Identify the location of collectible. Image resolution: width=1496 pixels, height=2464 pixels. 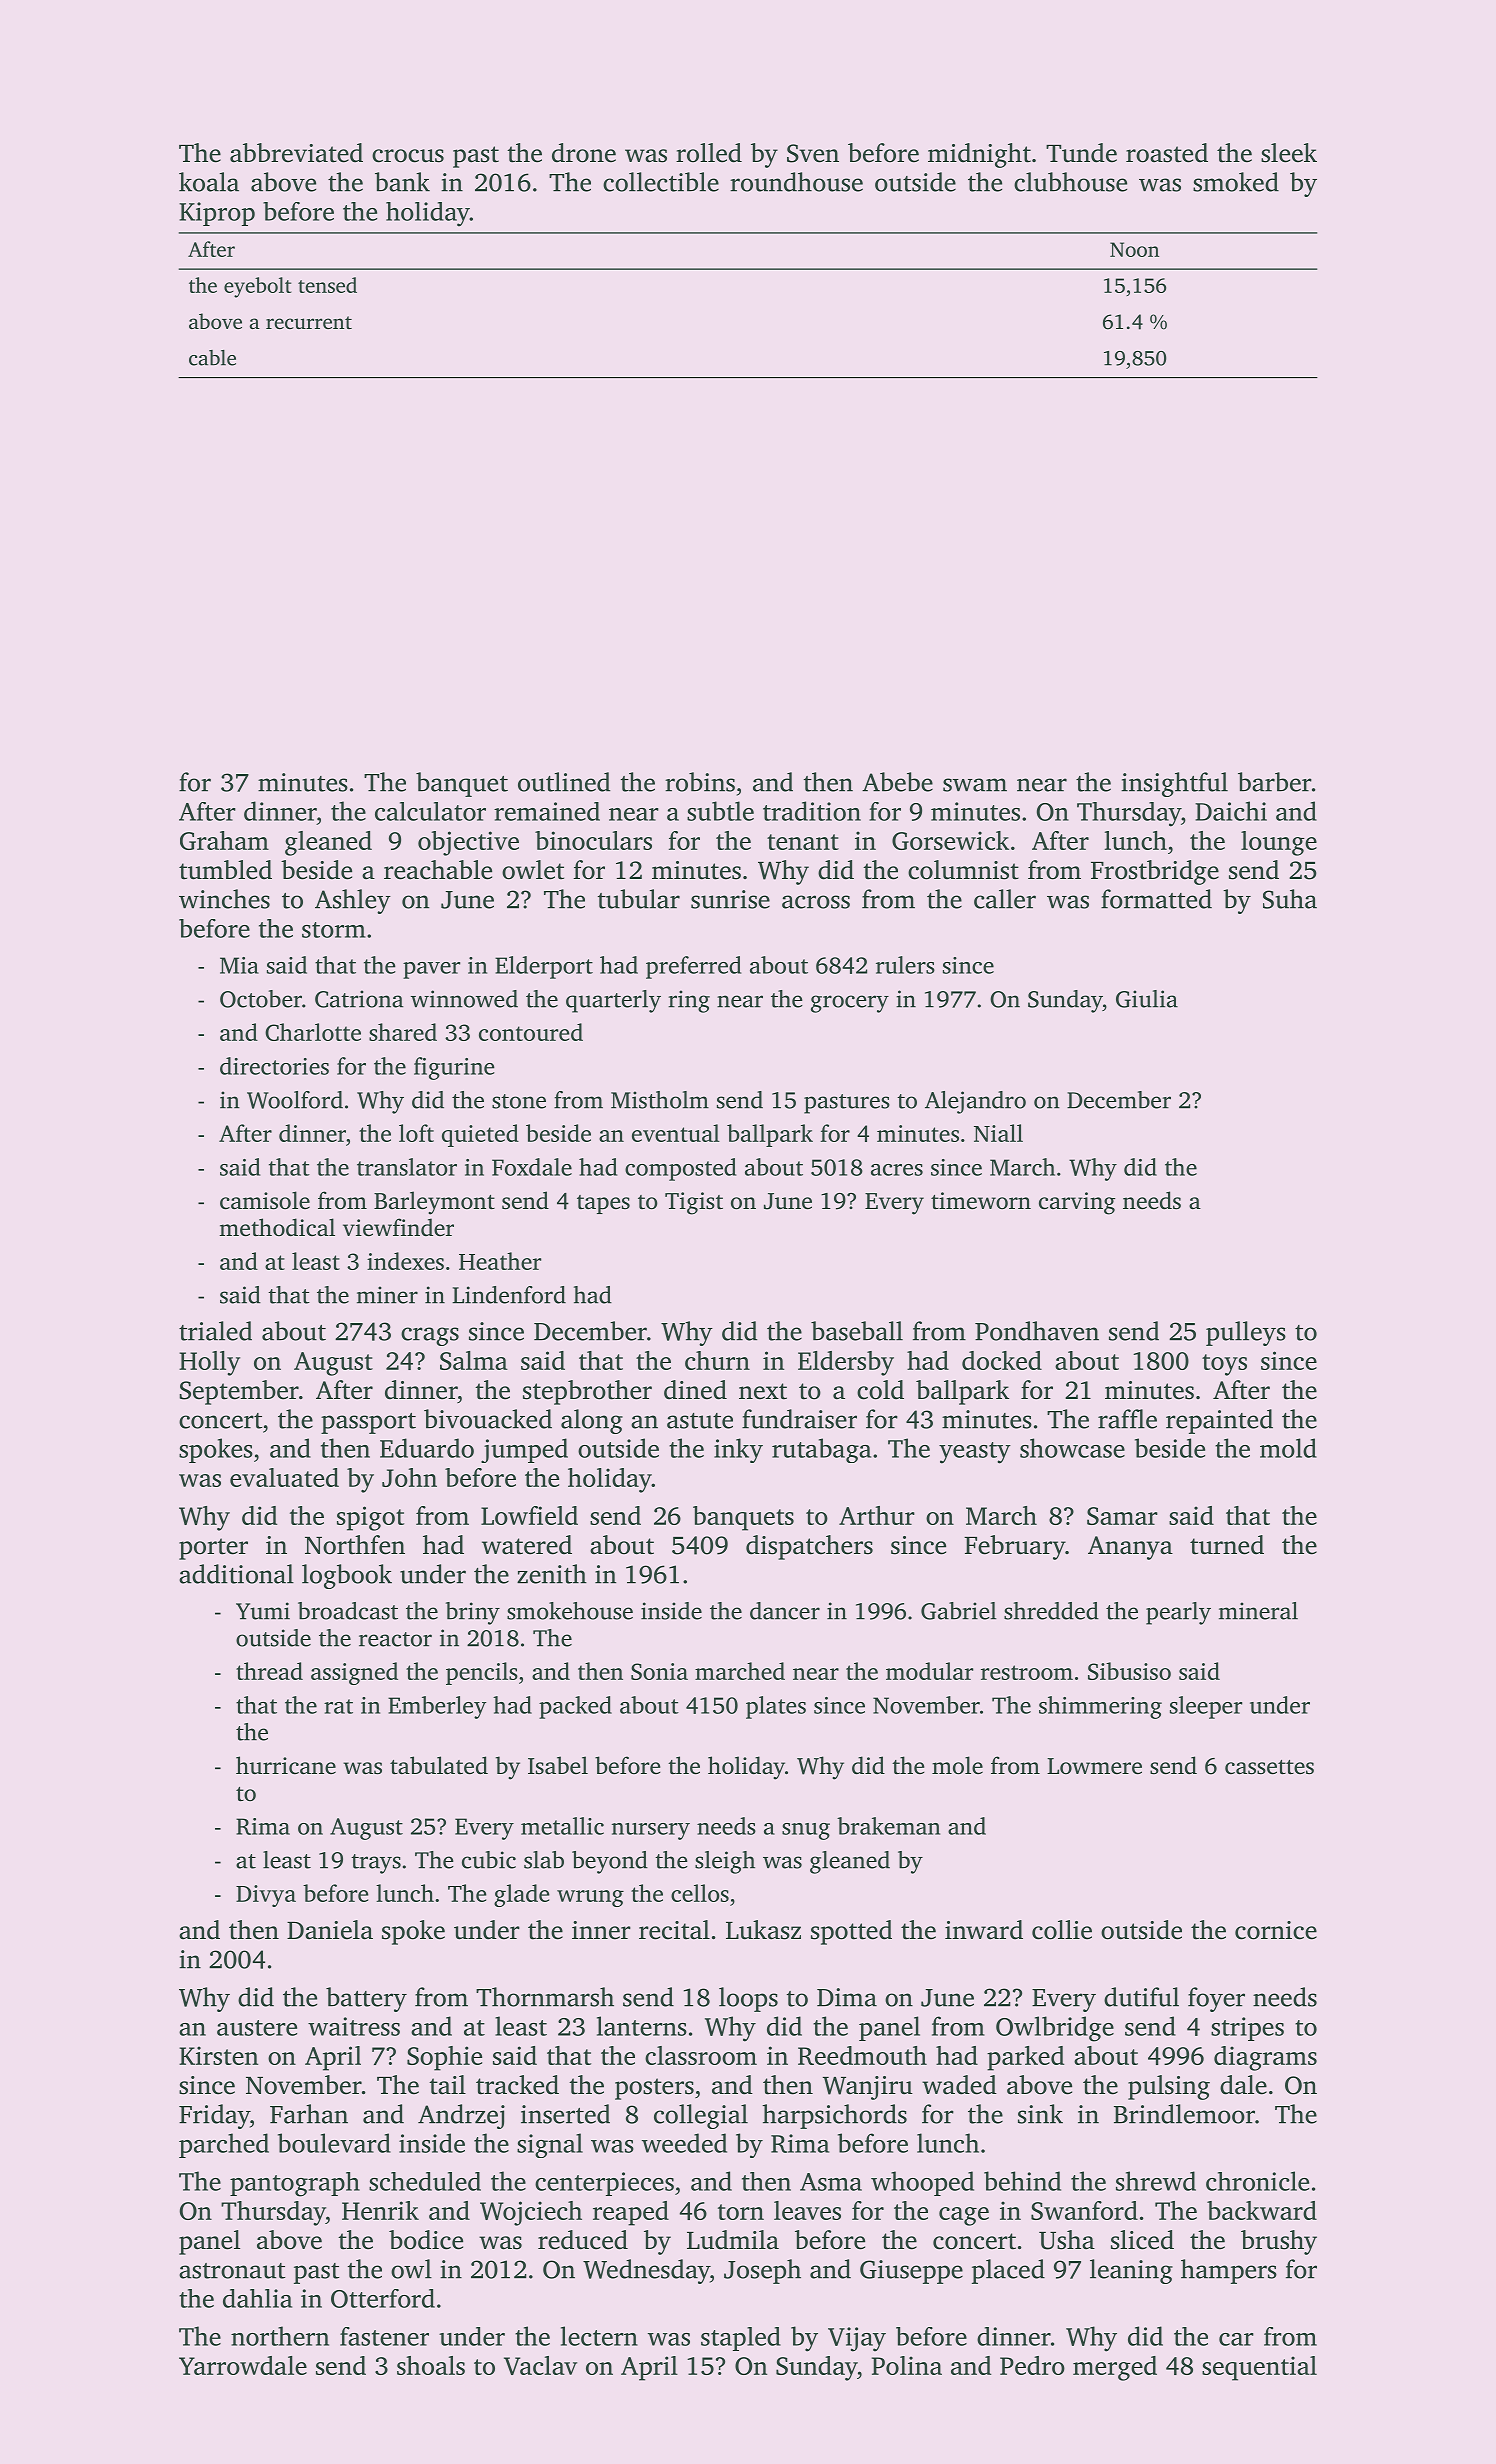
(661, 182).
